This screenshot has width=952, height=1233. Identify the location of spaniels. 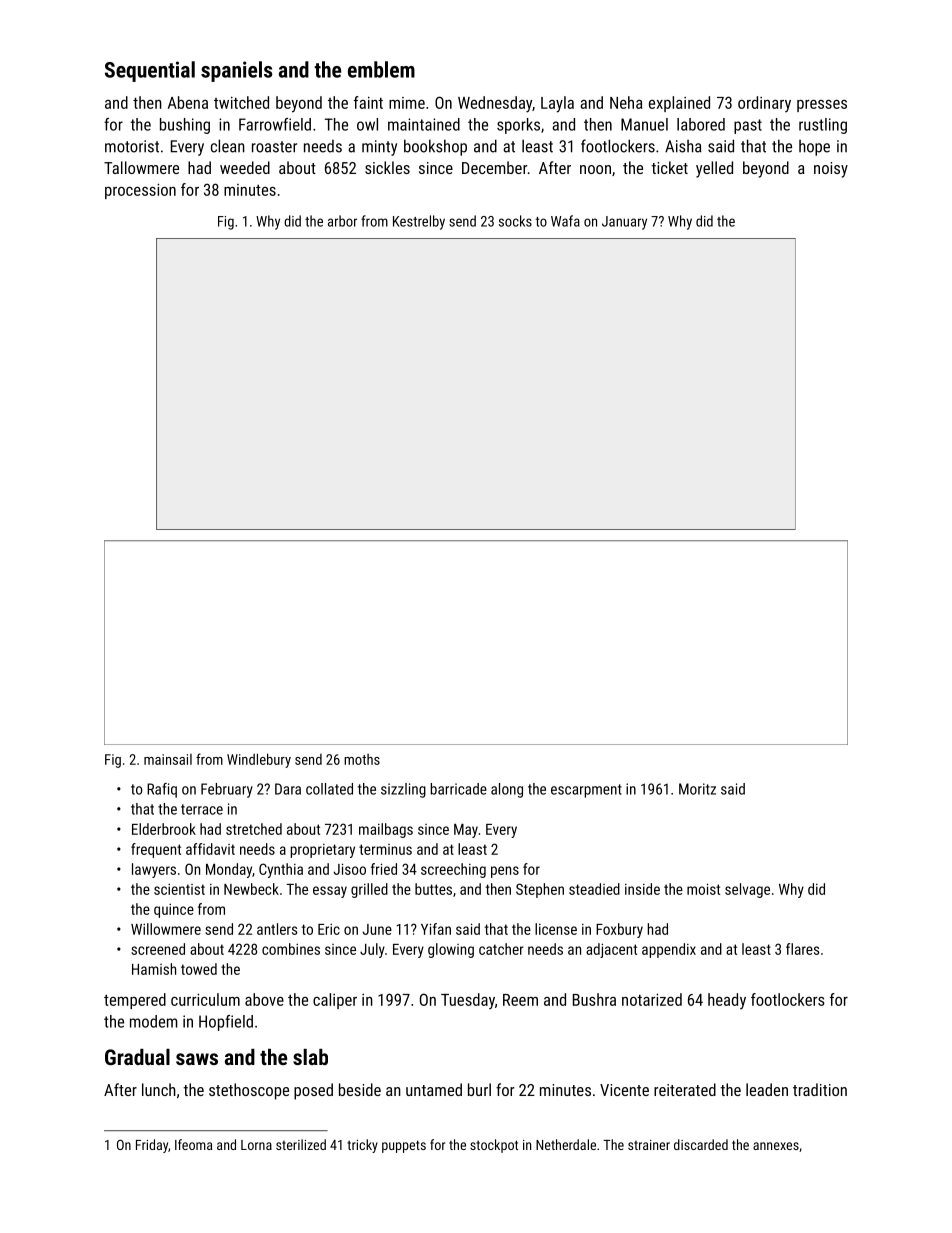
(236, 71).
